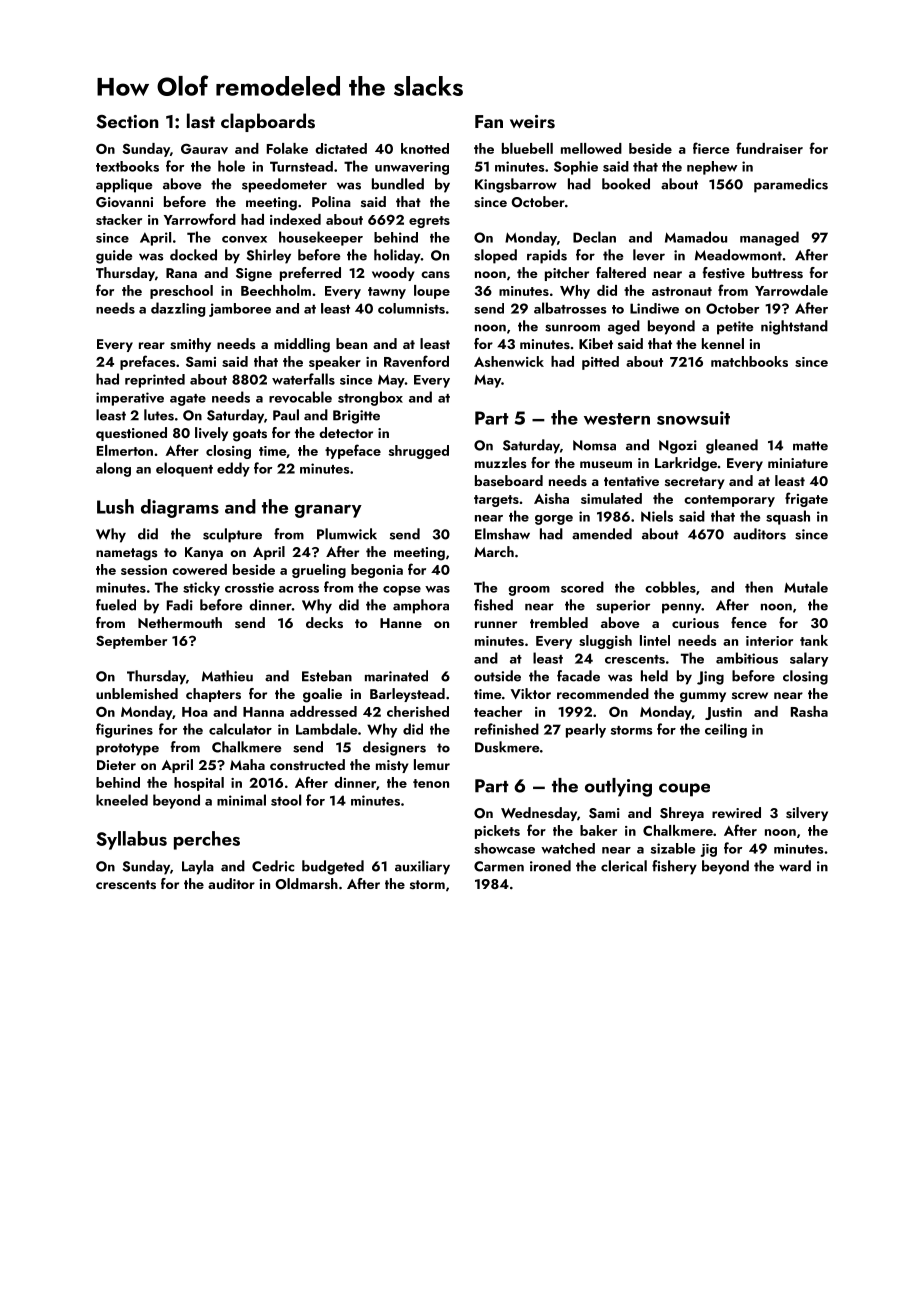 The width and height of the screenshot is (924, 1308). Describe the element at coordinates (777, 273) in the screenshot. I see `buttress` at that location.
